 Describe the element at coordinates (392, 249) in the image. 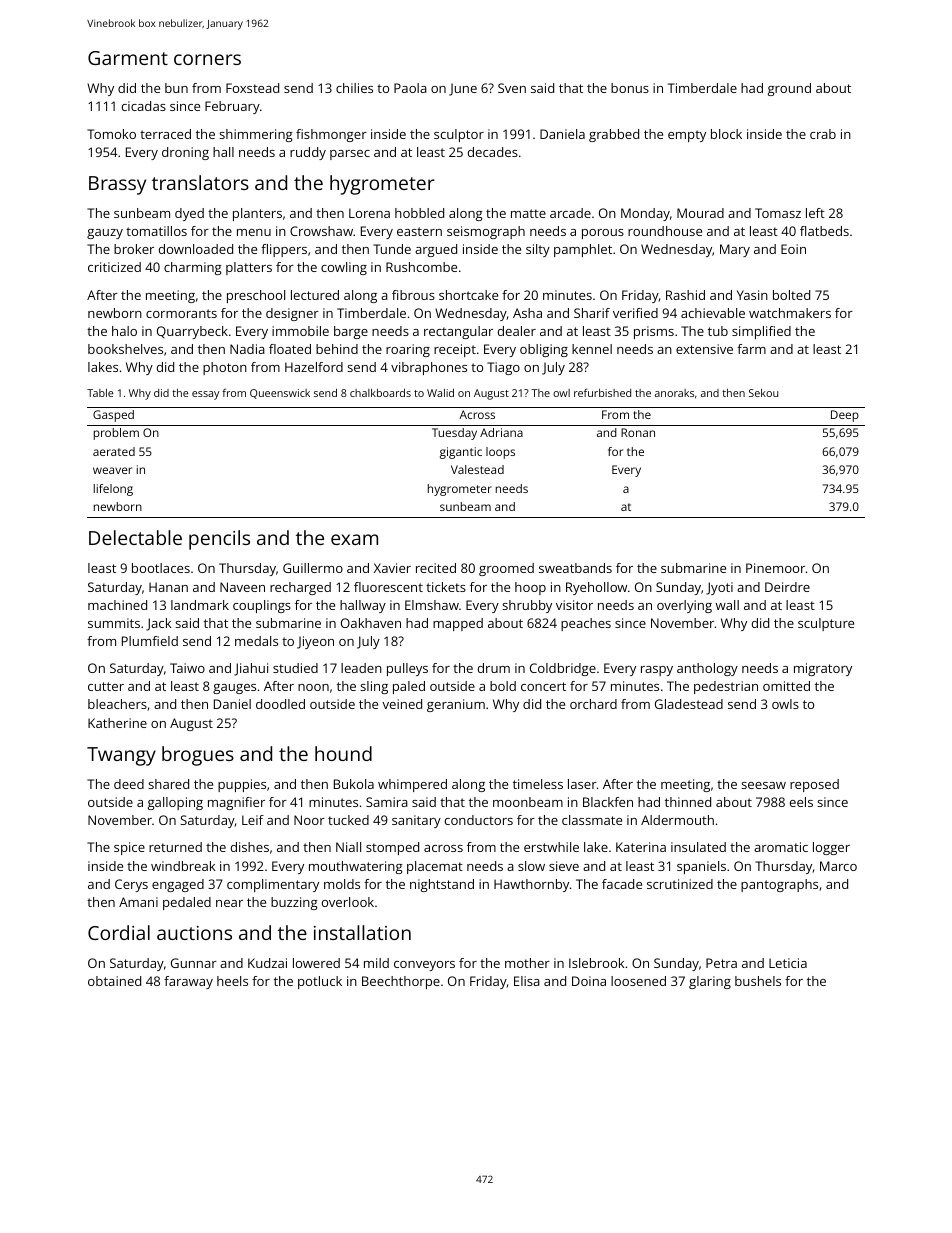

I see `Tunde` at that location.
